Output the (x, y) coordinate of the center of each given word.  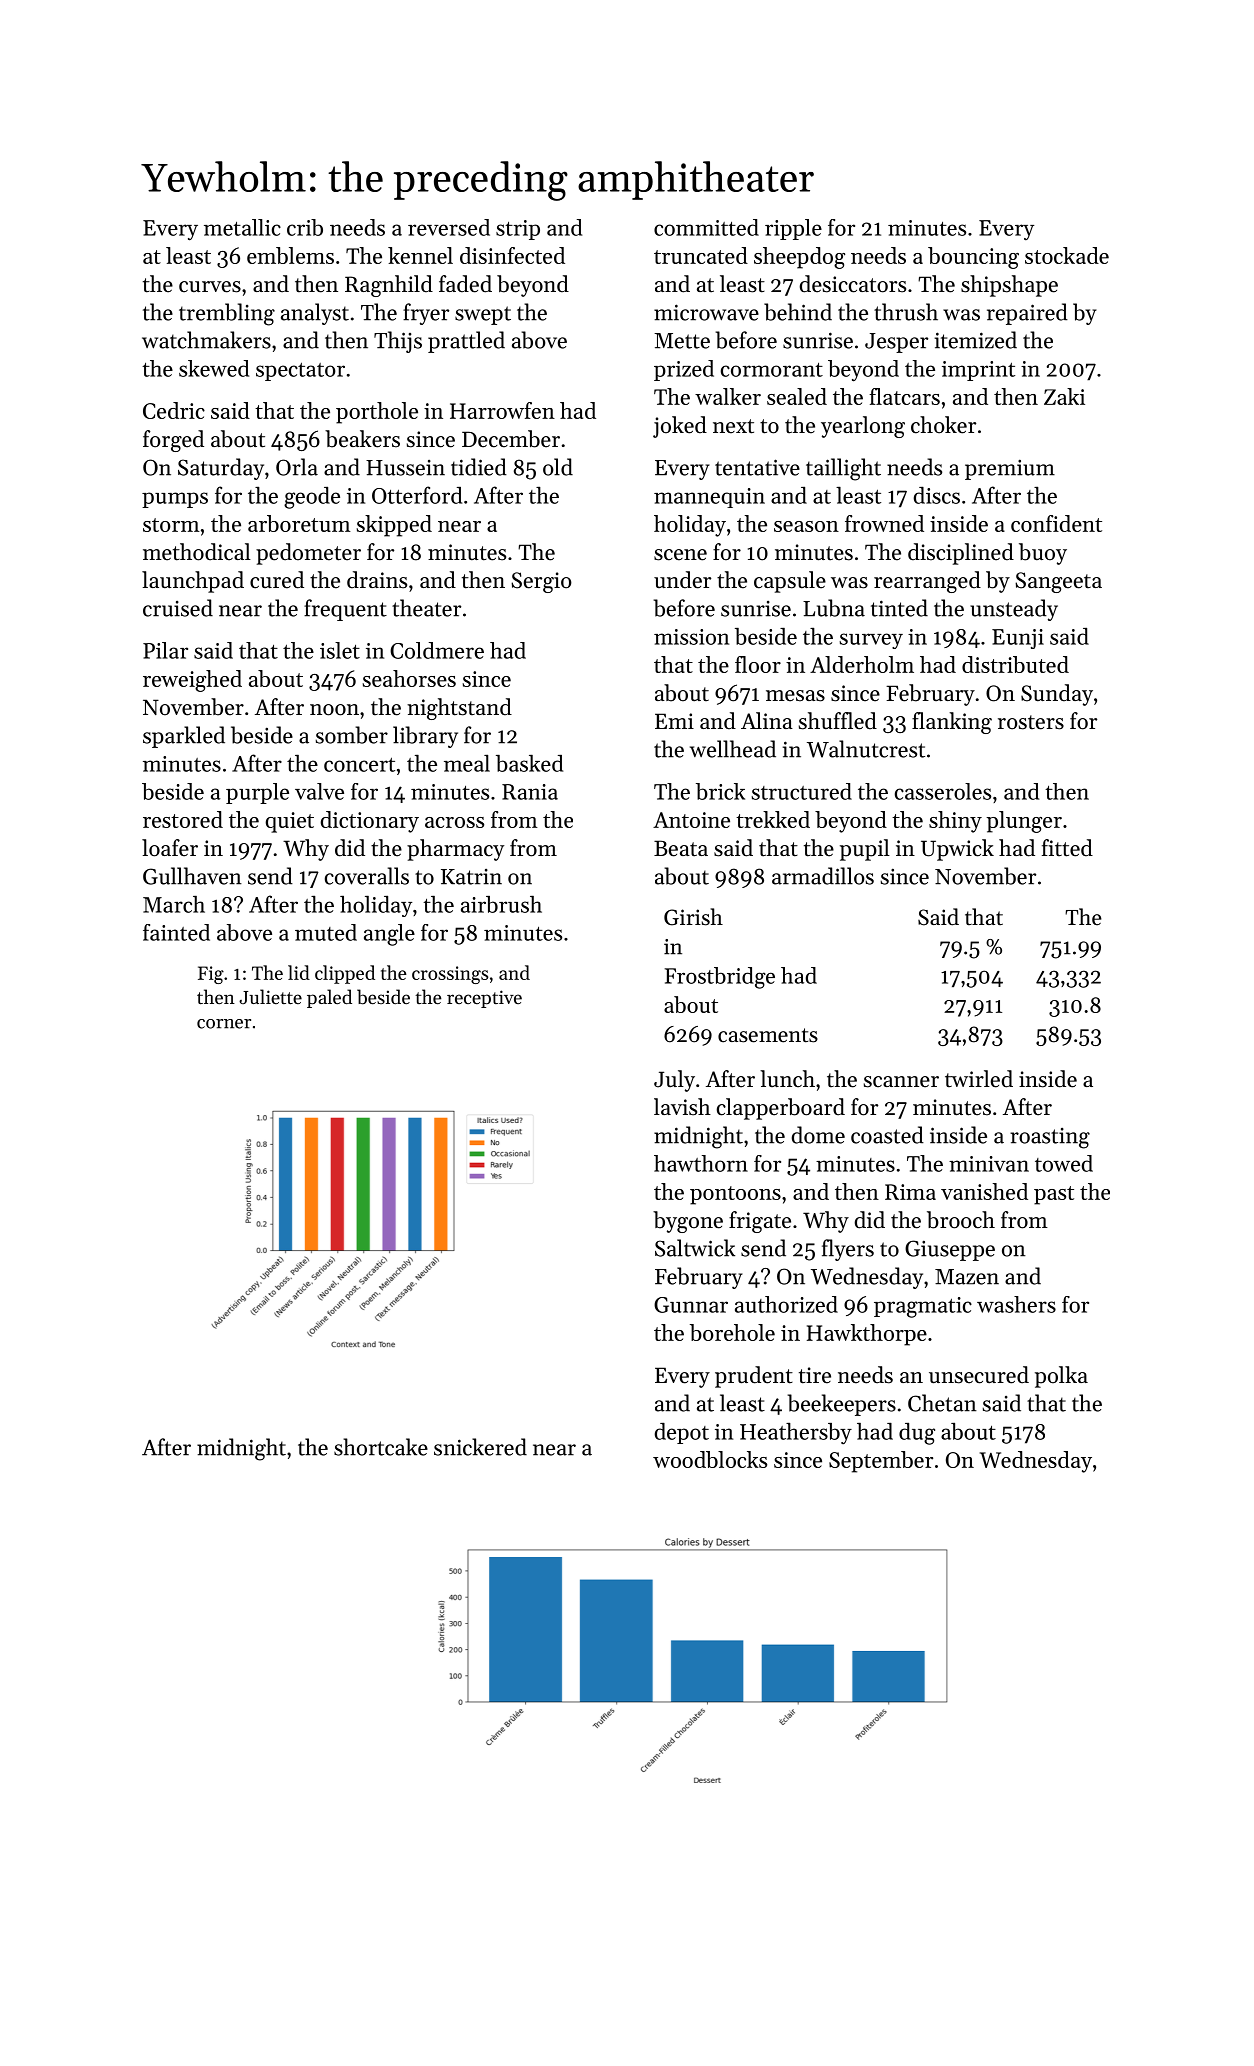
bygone (688, 1222)
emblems (290, 255)
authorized (786, 1304)
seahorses (409, 678)
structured (802, 791)
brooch (961, 1220)
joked (680, 427)
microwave (706, 312)
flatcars (904, 396)
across (454, 822)
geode (312, 498)
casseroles (943, 791)
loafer (170, 848)
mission (691, 637)
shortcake (381, 1447)
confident (1056, 523)
